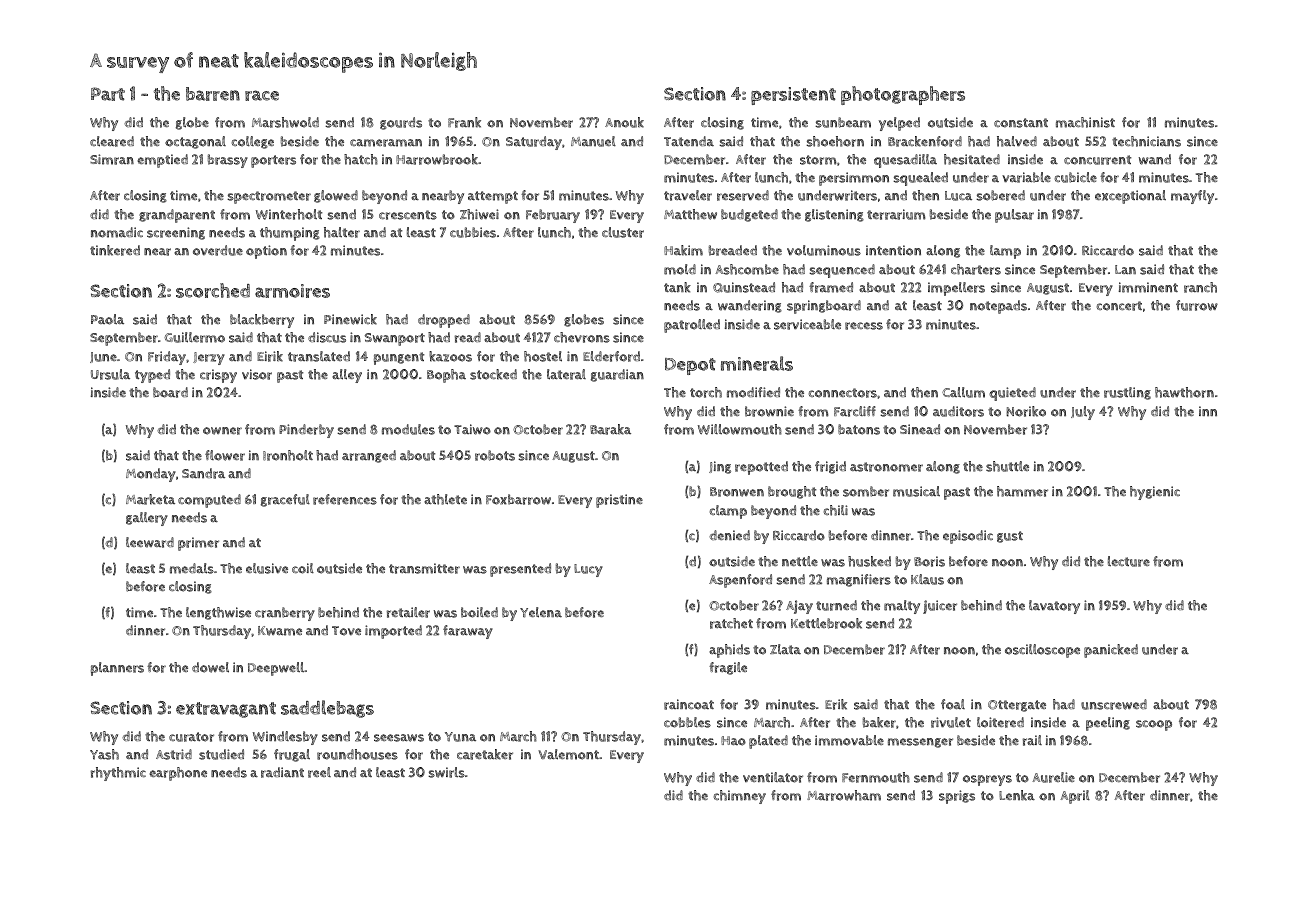 The height and width of the document is (924, 1308). Describe the element at coordinates (1076, 177) in the document. I see `cubicle` at that location.
